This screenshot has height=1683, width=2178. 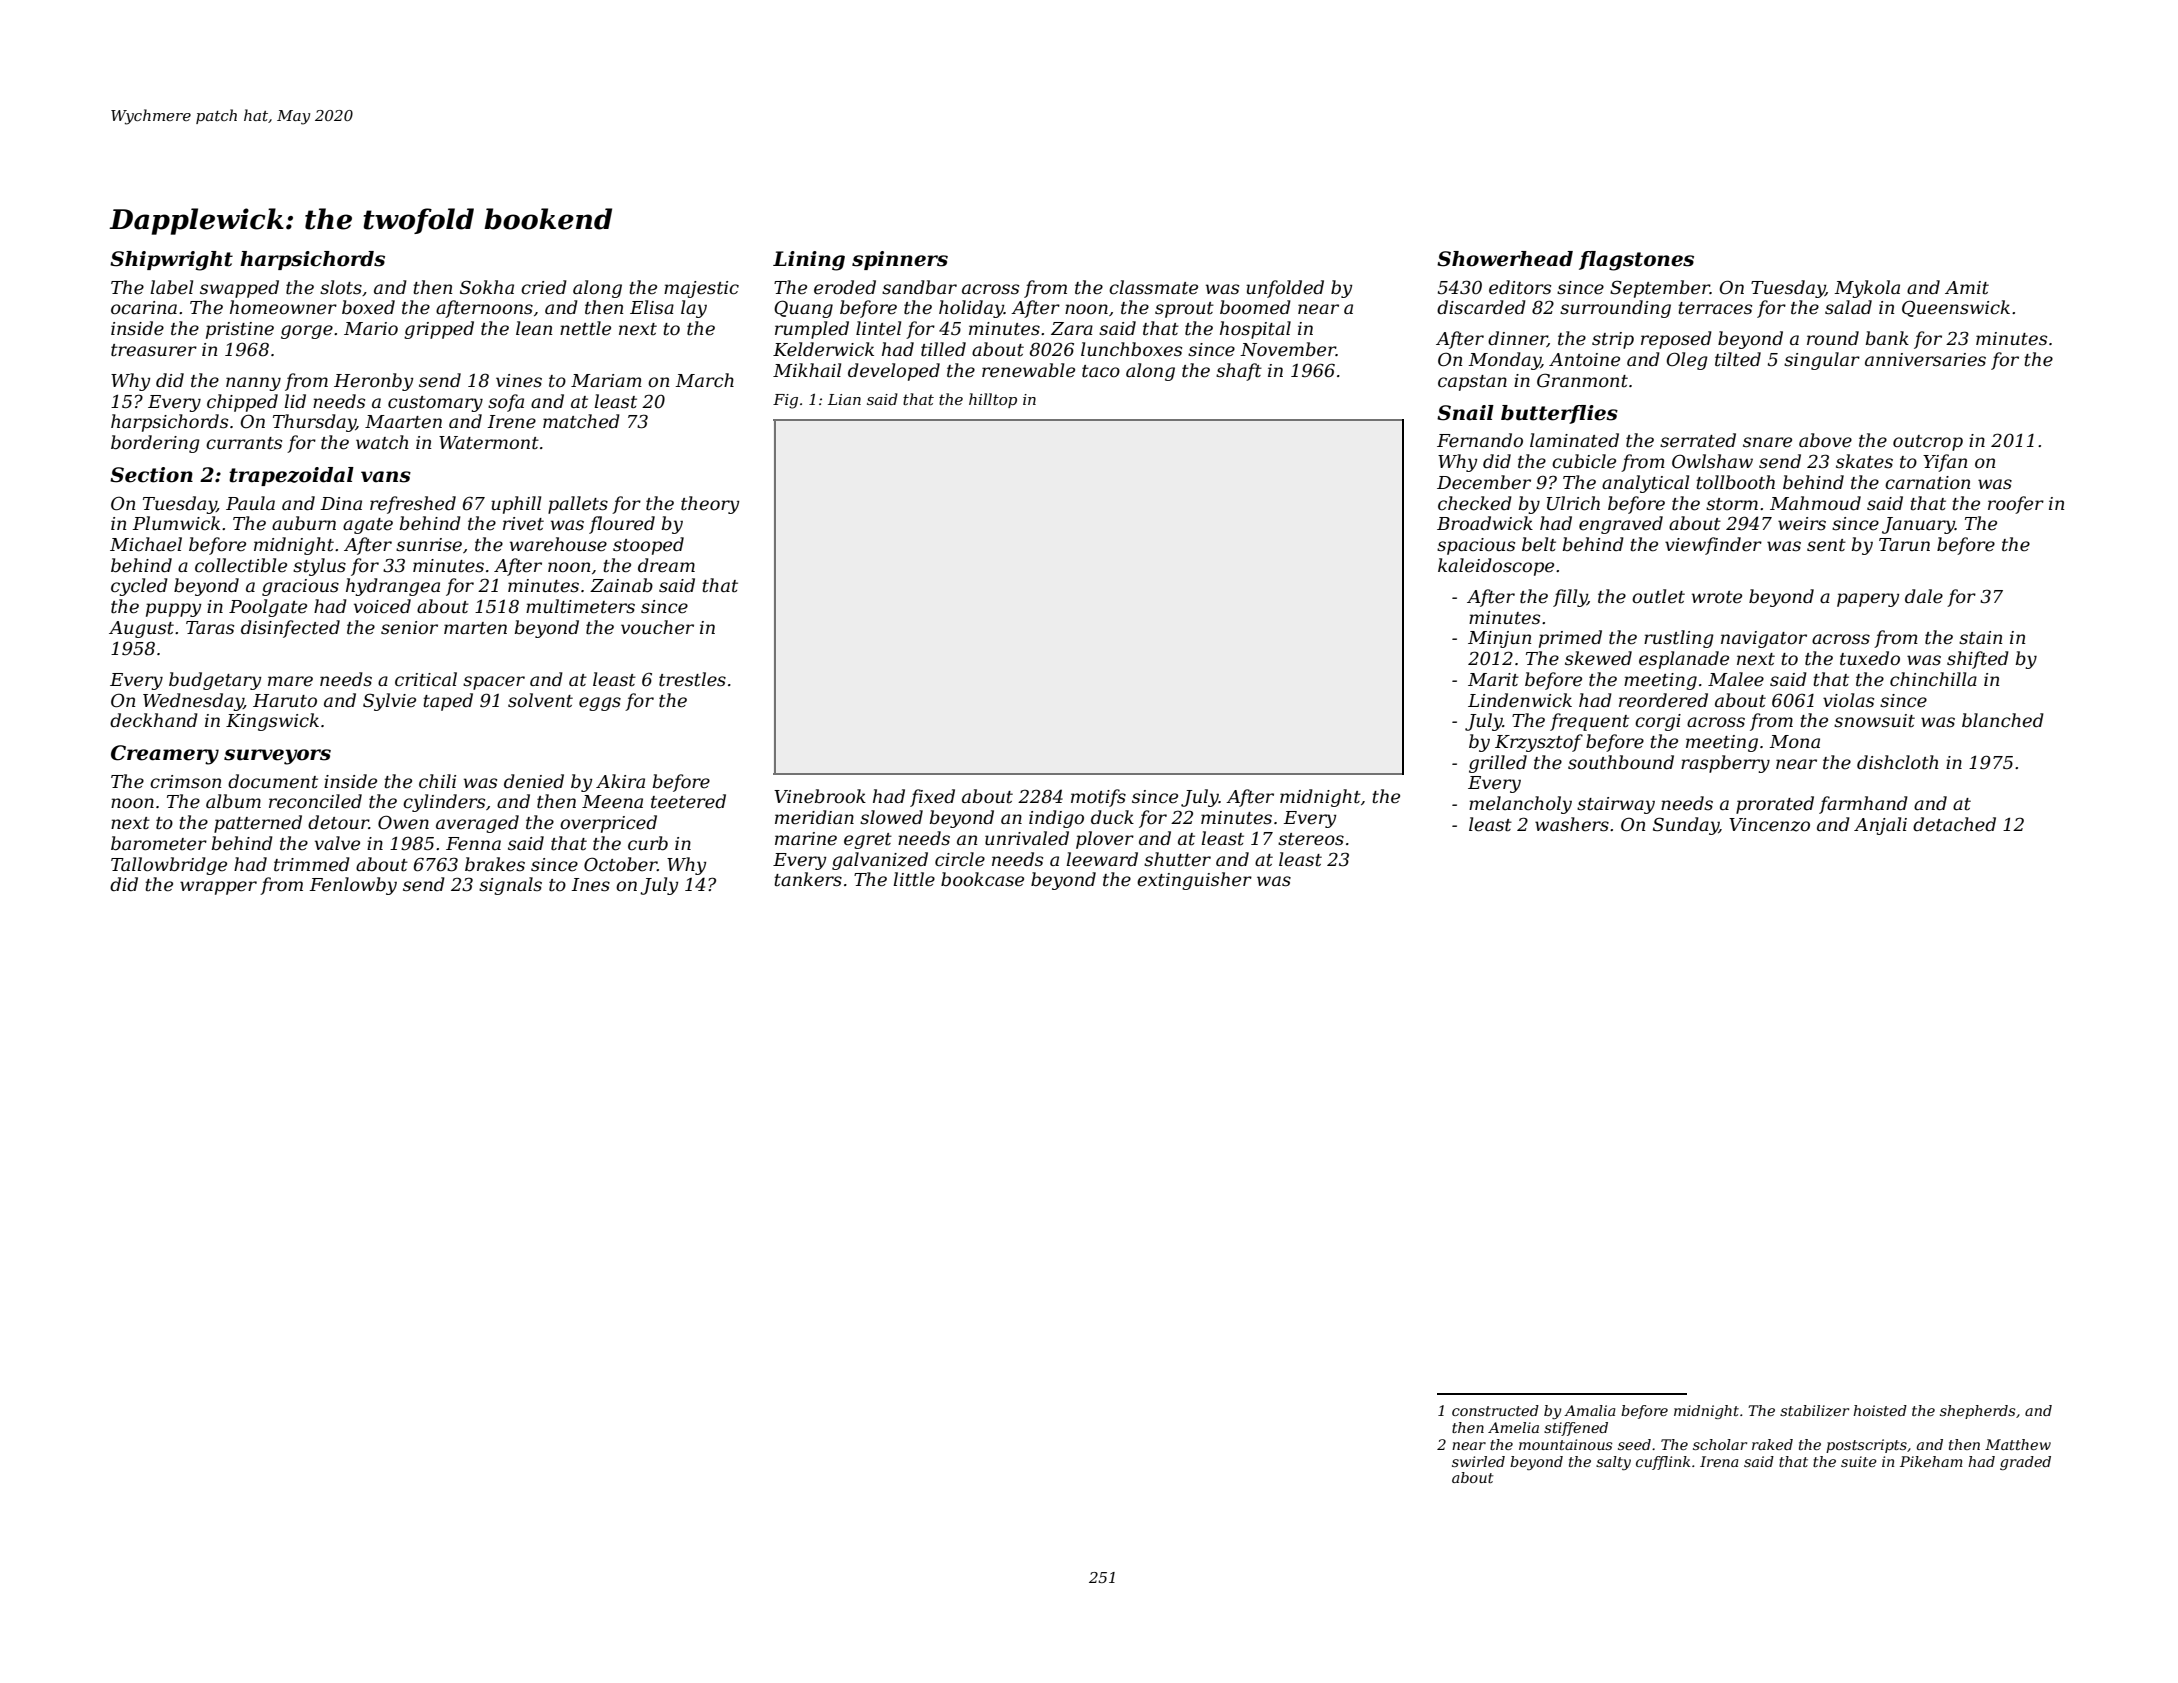 I want to click on Lian, so click(x=844, y=399).
